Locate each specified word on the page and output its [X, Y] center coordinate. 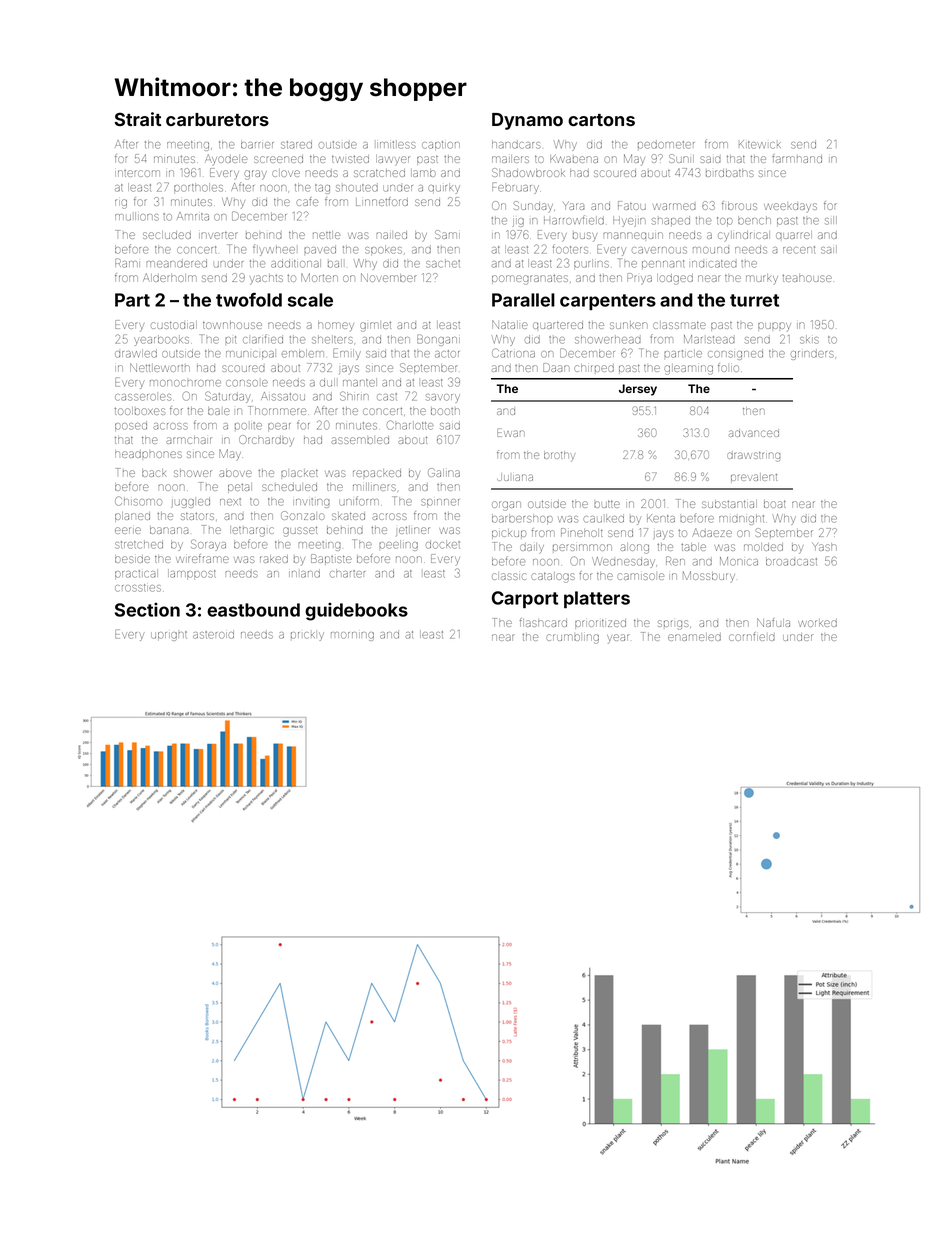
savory [443, 398]
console [247, 383]
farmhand [797, 158]
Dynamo [527, 121]
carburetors [217, 119]
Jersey [638, 390]
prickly [307, 636]
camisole [640, 576]
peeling [398, 546]
